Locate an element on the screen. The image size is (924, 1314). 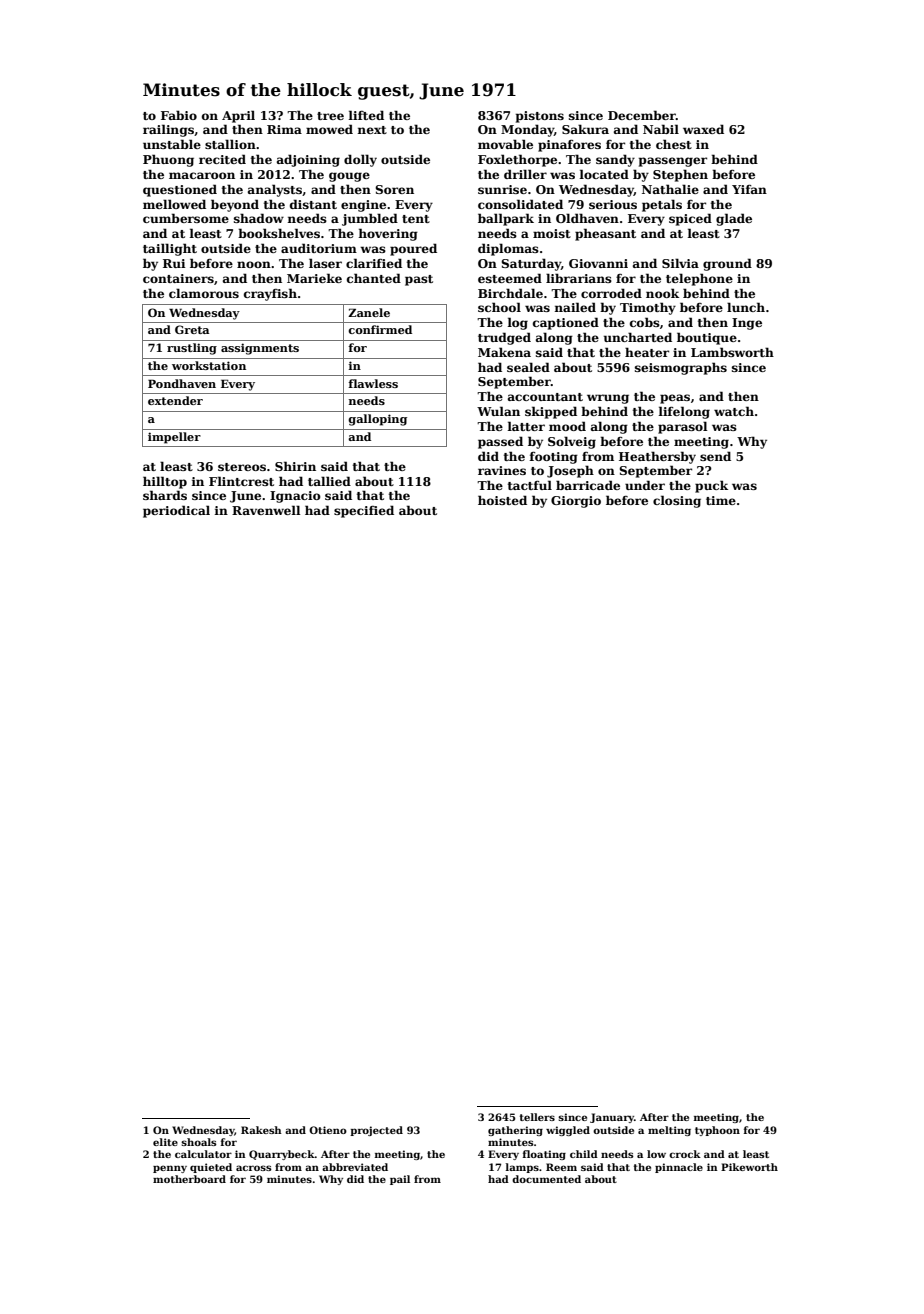
specified is located at coordinates (364, 511).
